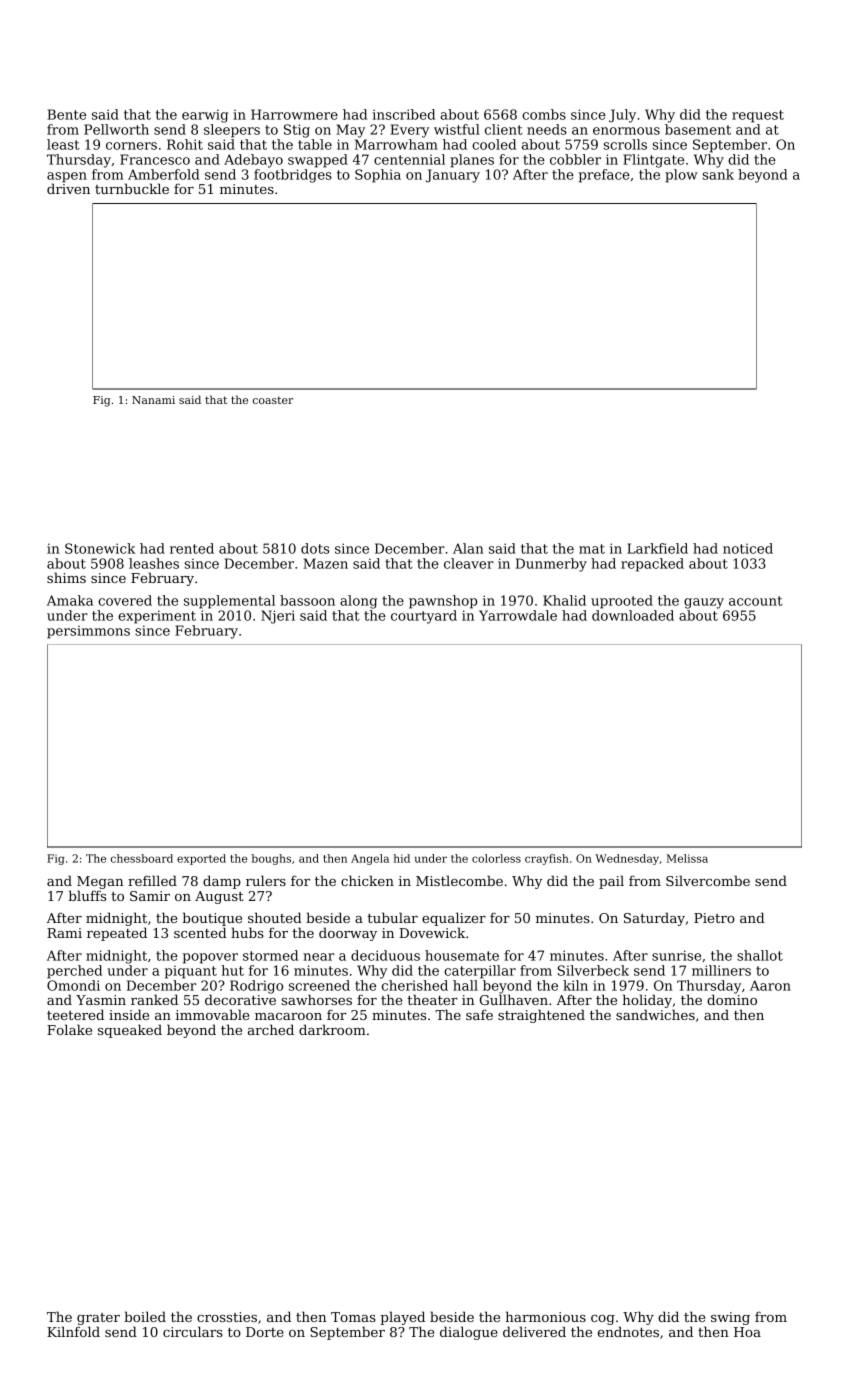  What do you see at coordinates (273, 400) in the screenshot?
I see `coaster` at bounding box center [273, 400].
